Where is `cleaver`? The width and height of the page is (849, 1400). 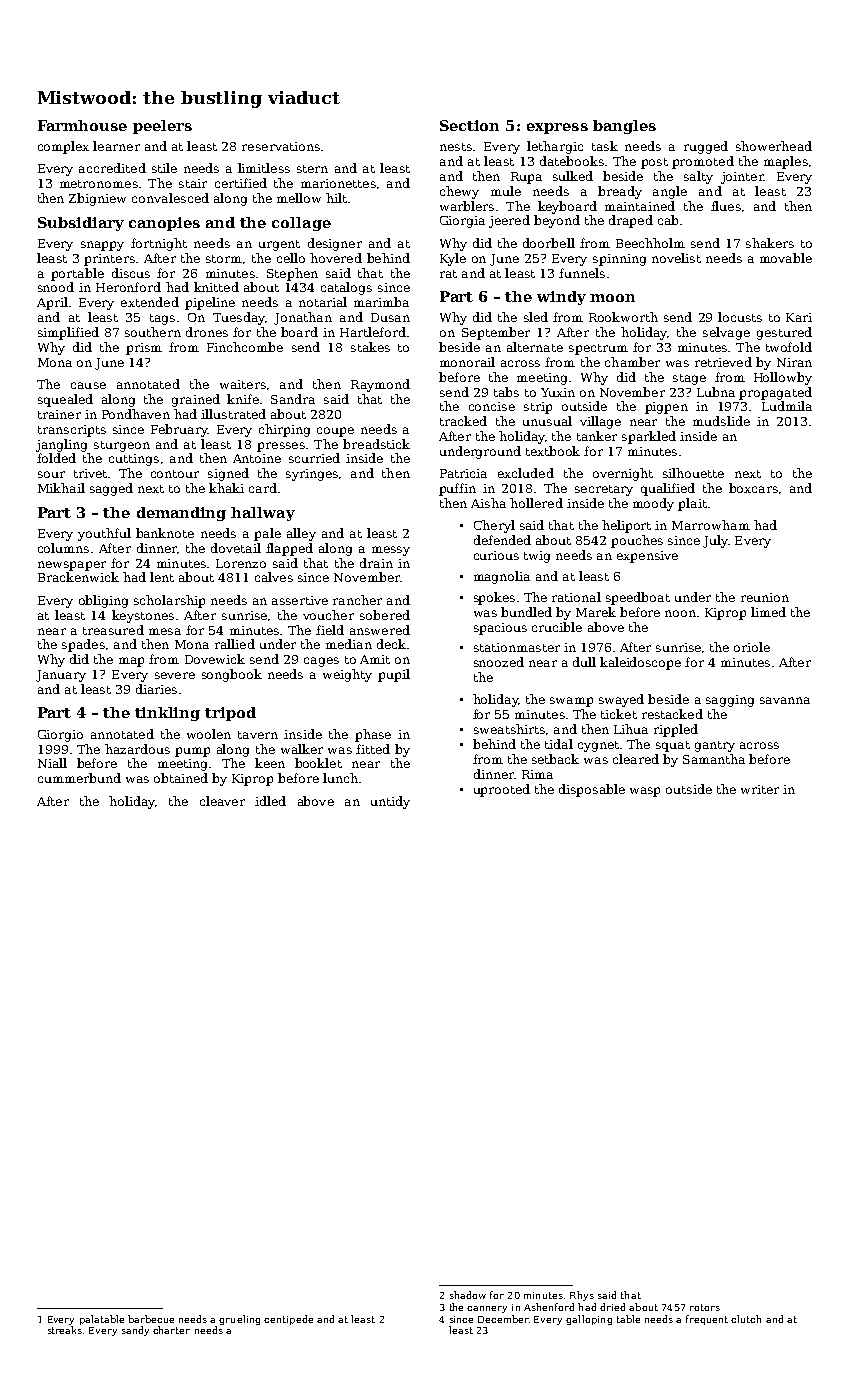 cleaver is located at coordinates (222, 801).
